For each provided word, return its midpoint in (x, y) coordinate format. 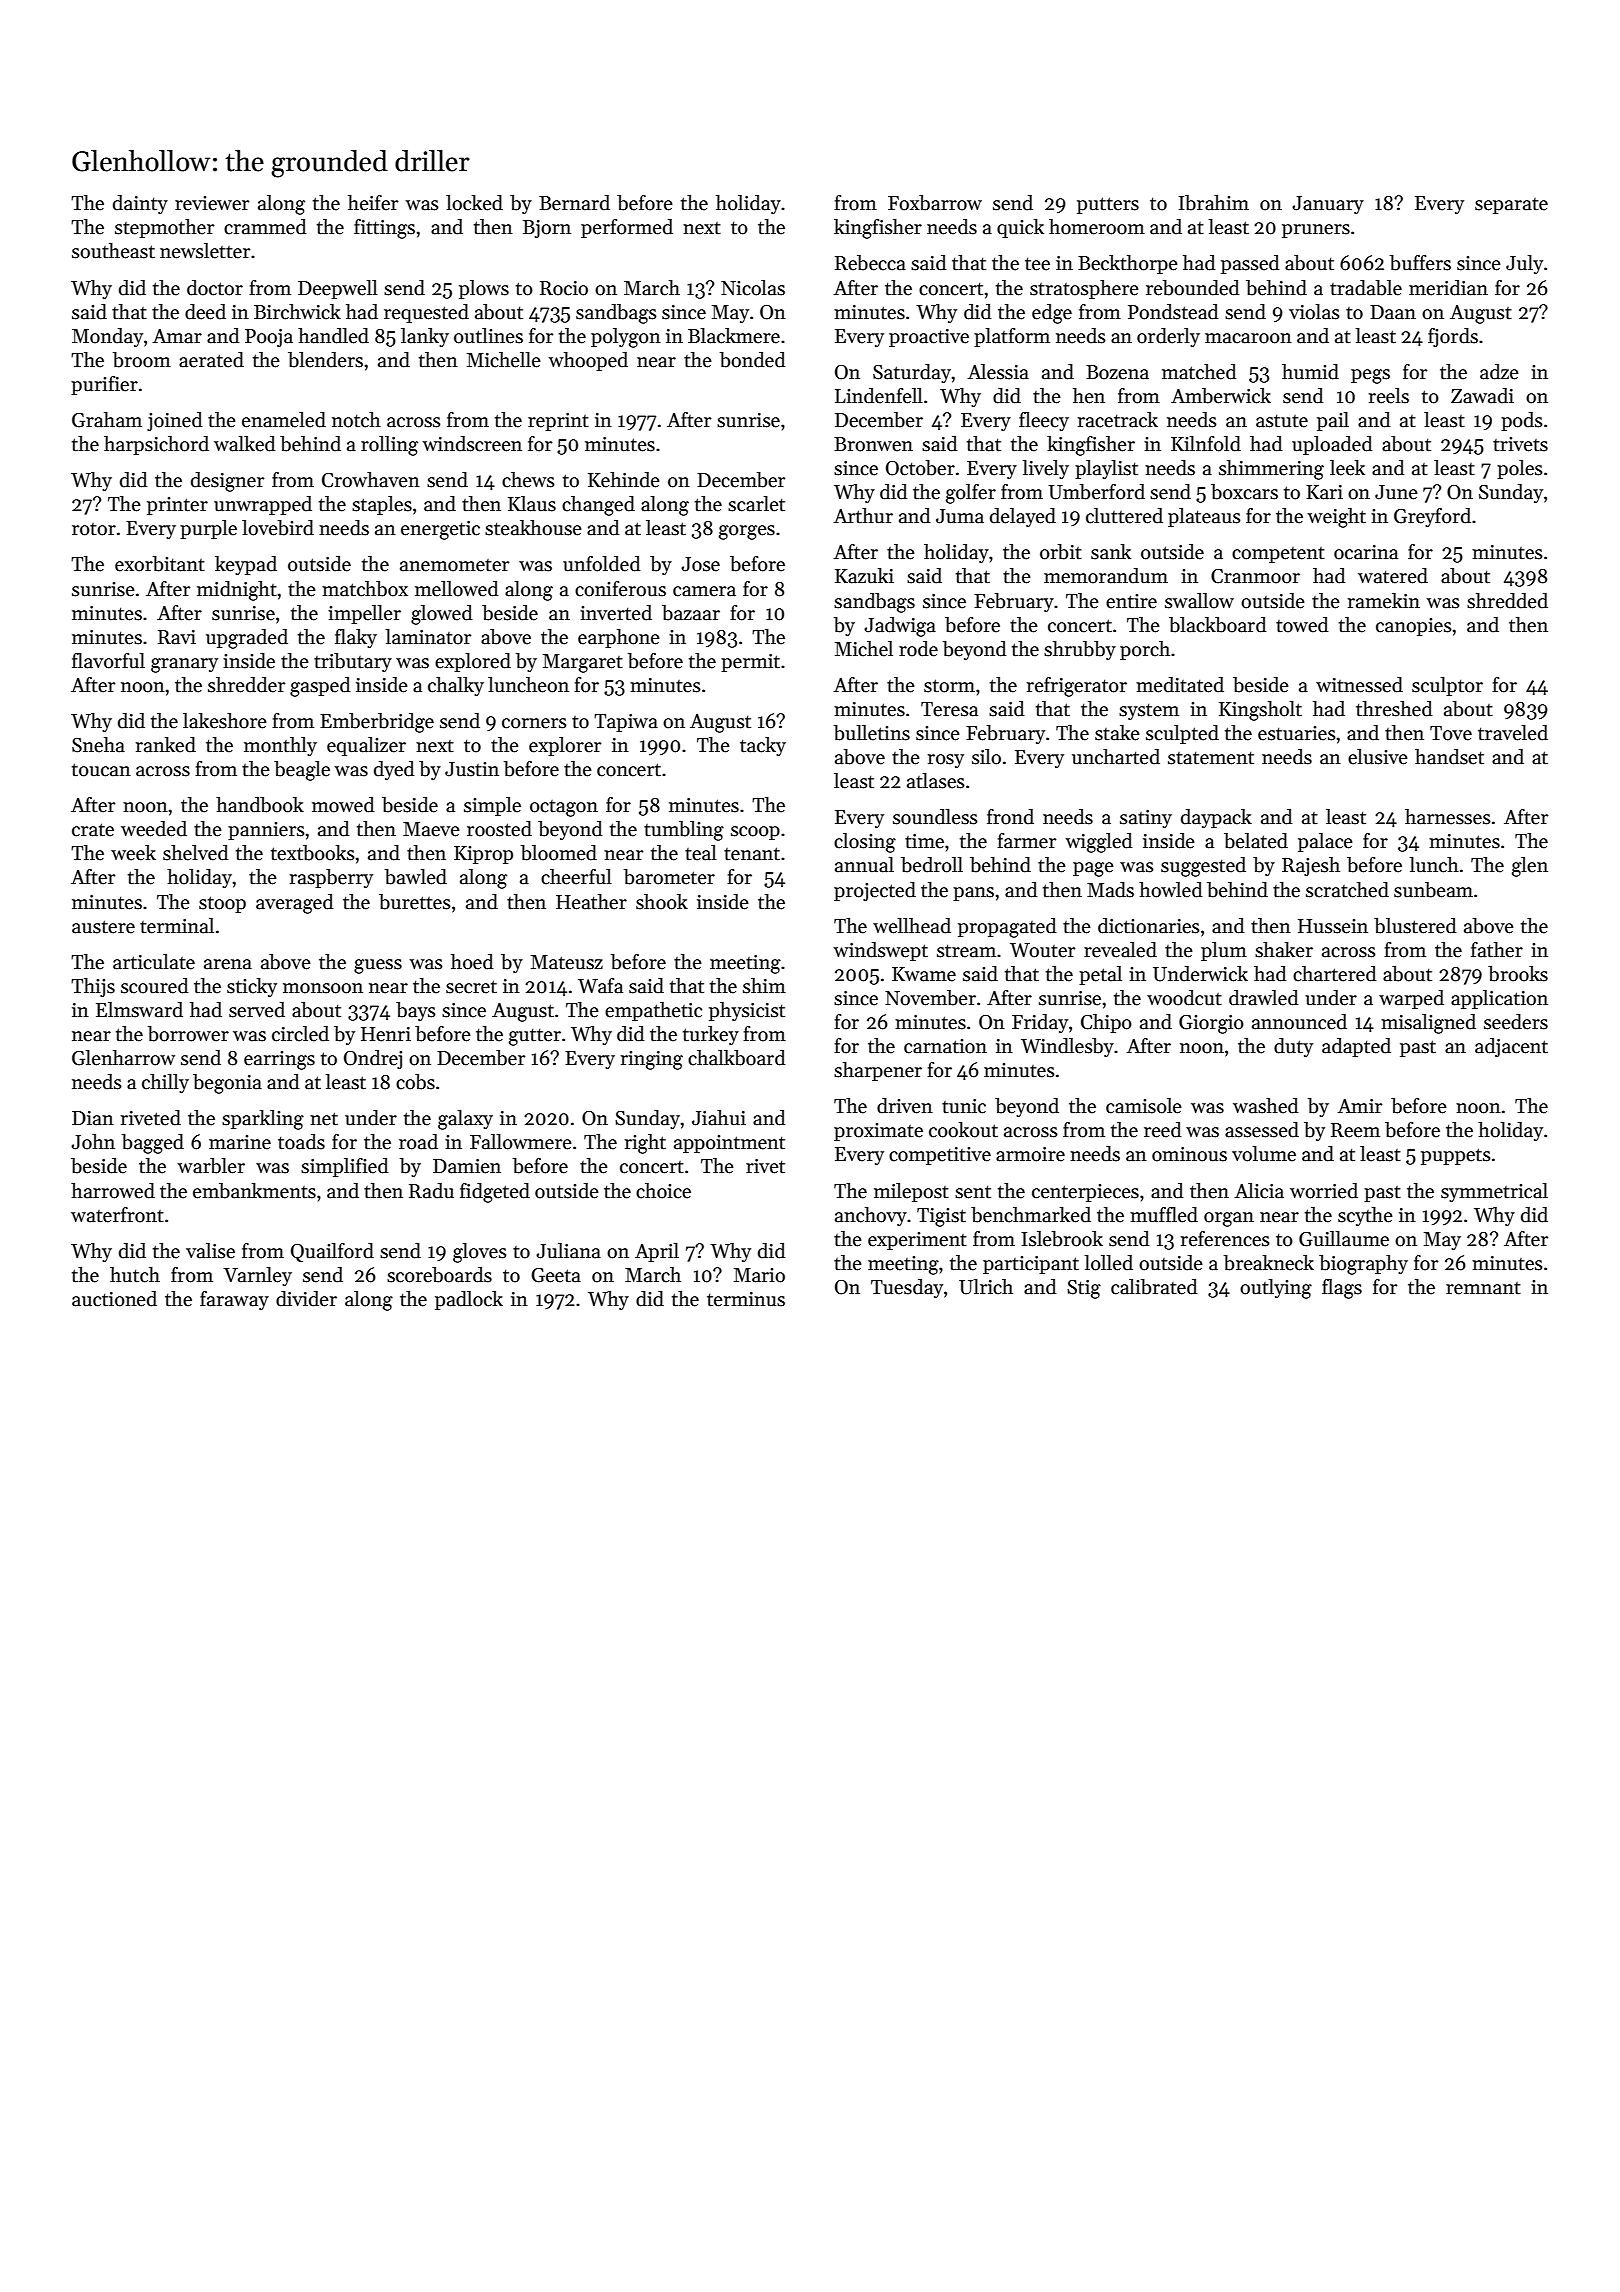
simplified (345, 1167)
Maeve (431, 829)
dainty (140, 204)
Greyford (1432, 517)
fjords (1453, 337)
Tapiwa (626, 723)
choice (663, 1191)
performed (627, 228)
